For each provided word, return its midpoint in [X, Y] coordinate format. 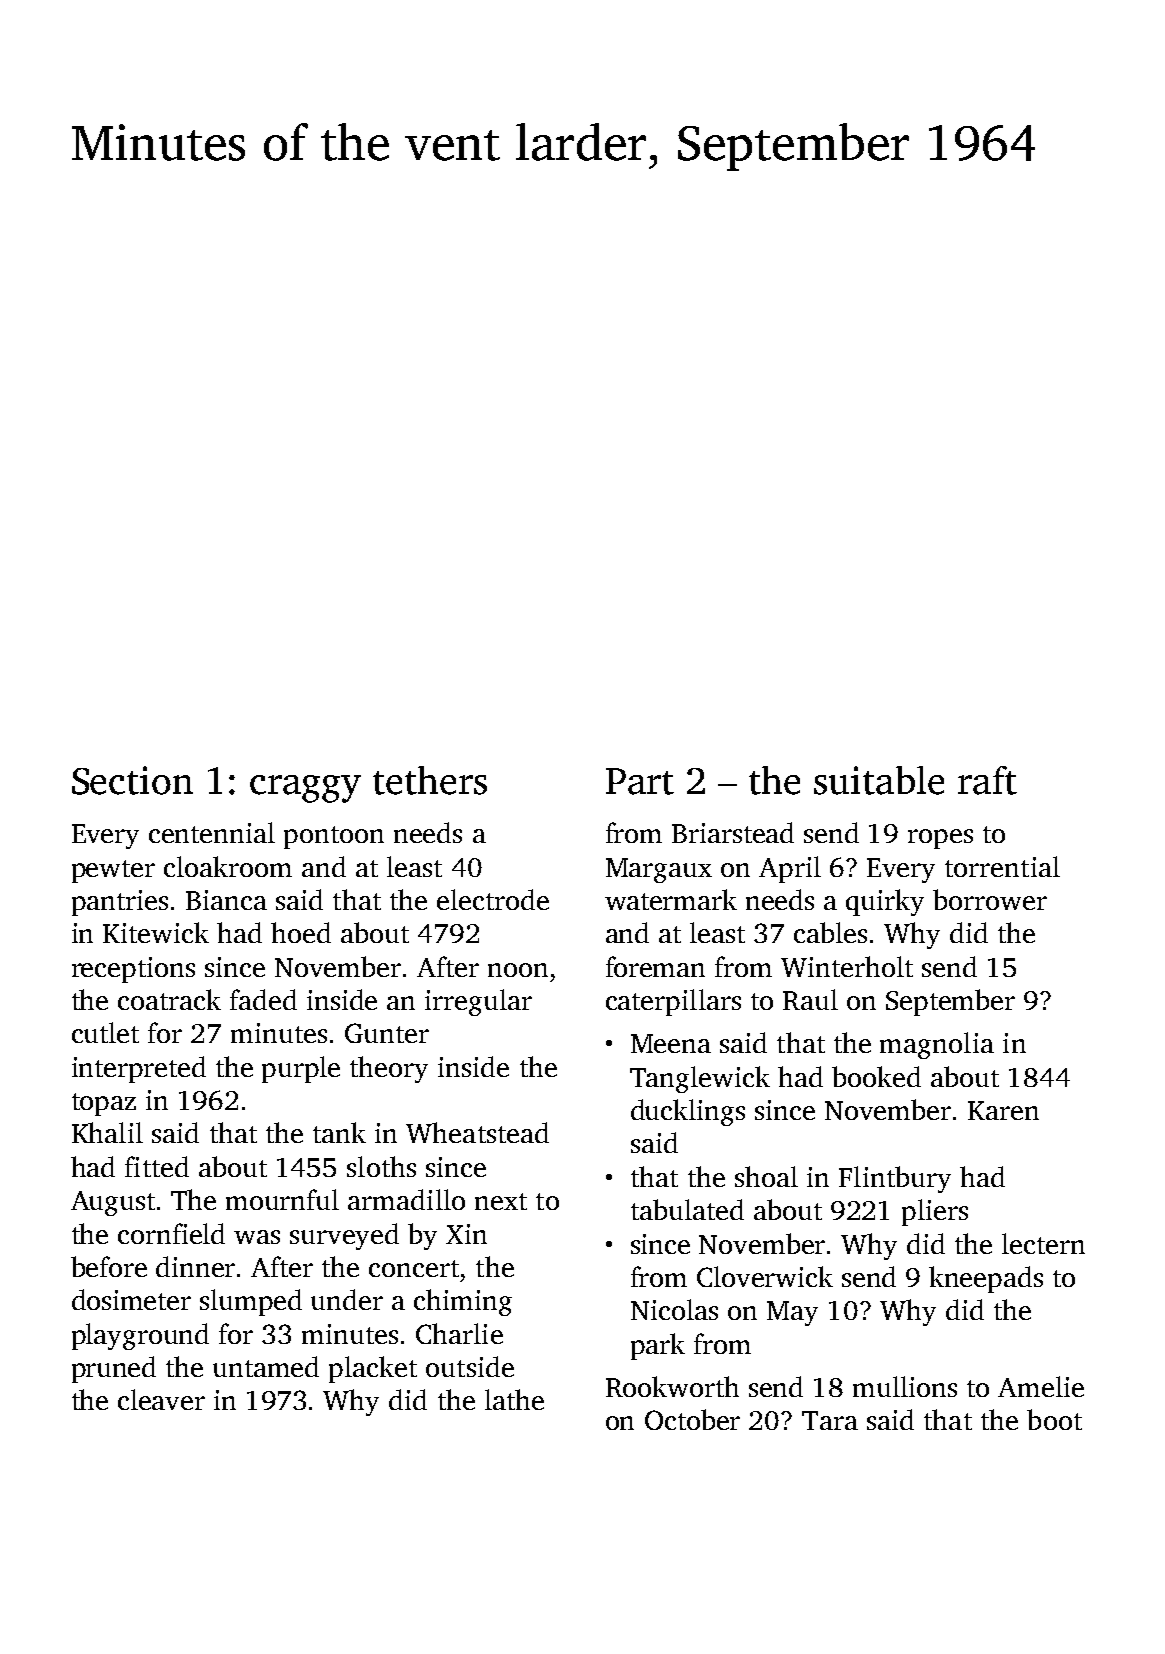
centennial [212, 832]
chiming [463, 1302]
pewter [113, 871]
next [501, 1201]
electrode [493, 899]
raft [987, 780]
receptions [133, 970]
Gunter [387, 1033]
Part [640, 781]
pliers [935, 1212]
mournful [282, 1199]
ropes [940, 839]
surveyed [344, 1236]
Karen [1003, 1110]
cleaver [161, 1399]
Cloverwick [765, 1276]
